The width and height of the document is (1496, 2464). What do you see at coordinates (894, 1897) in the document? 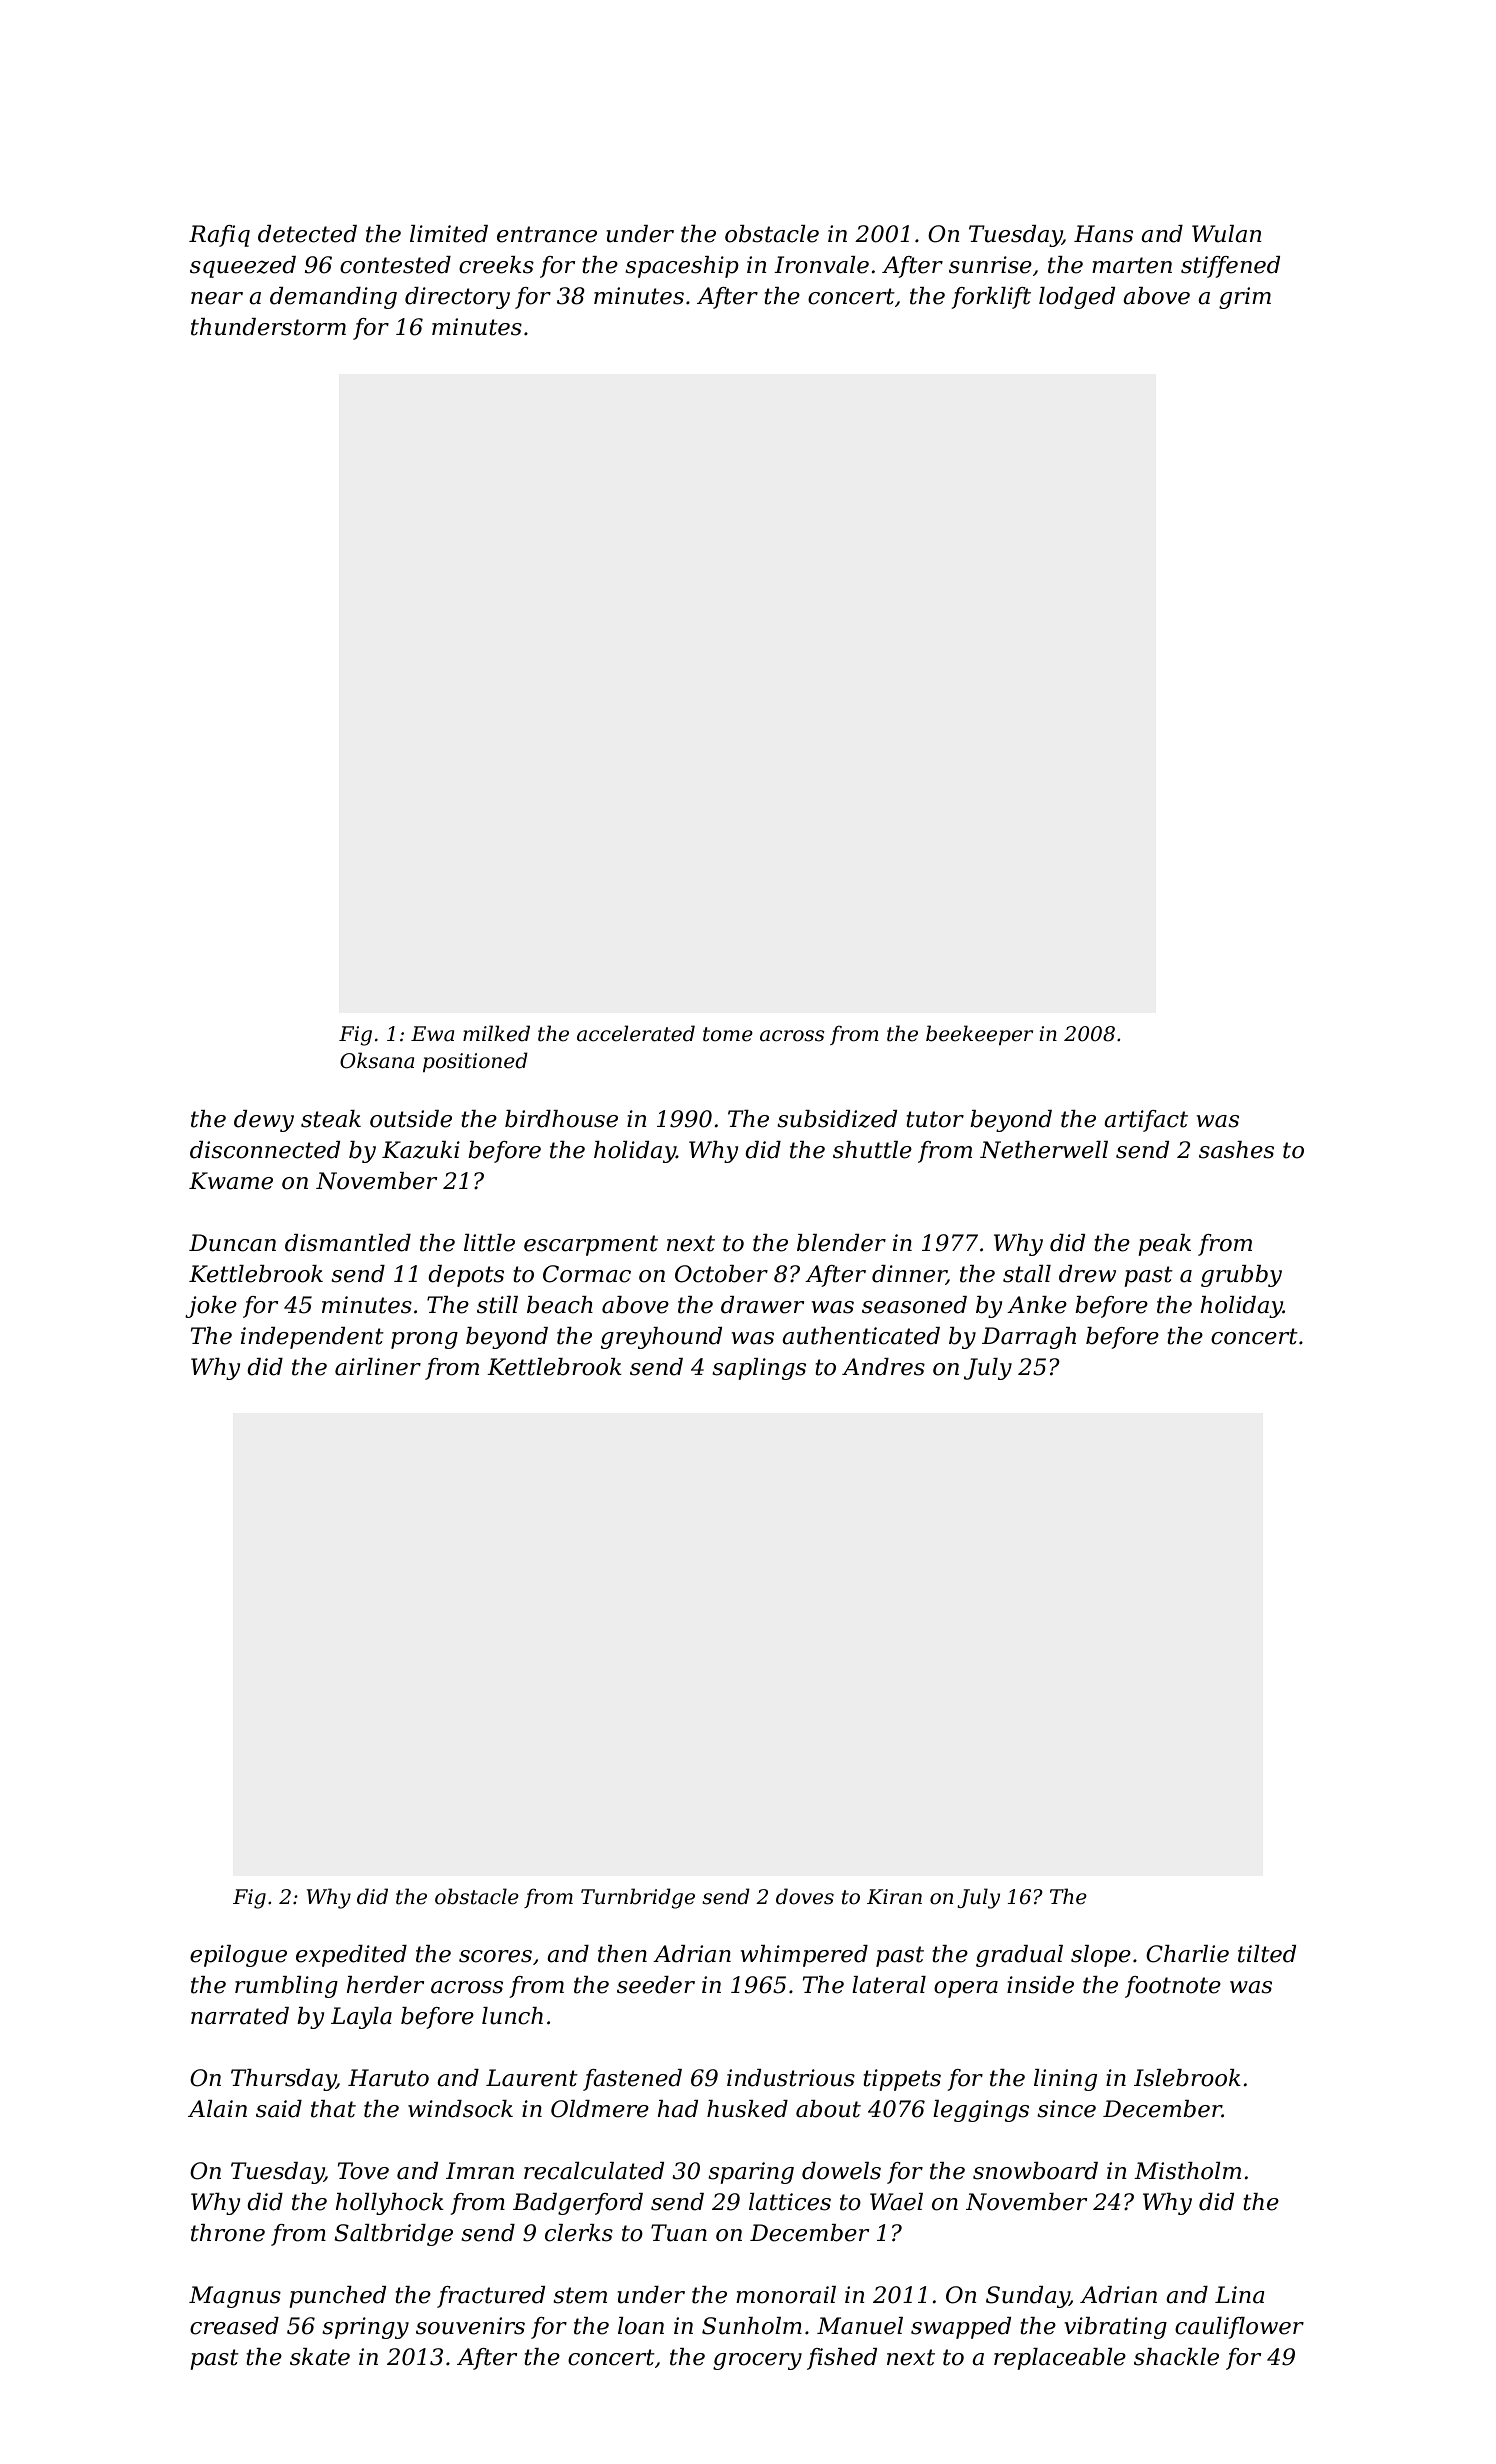
I see `Kiran` at bounding box center [894, 1897].
